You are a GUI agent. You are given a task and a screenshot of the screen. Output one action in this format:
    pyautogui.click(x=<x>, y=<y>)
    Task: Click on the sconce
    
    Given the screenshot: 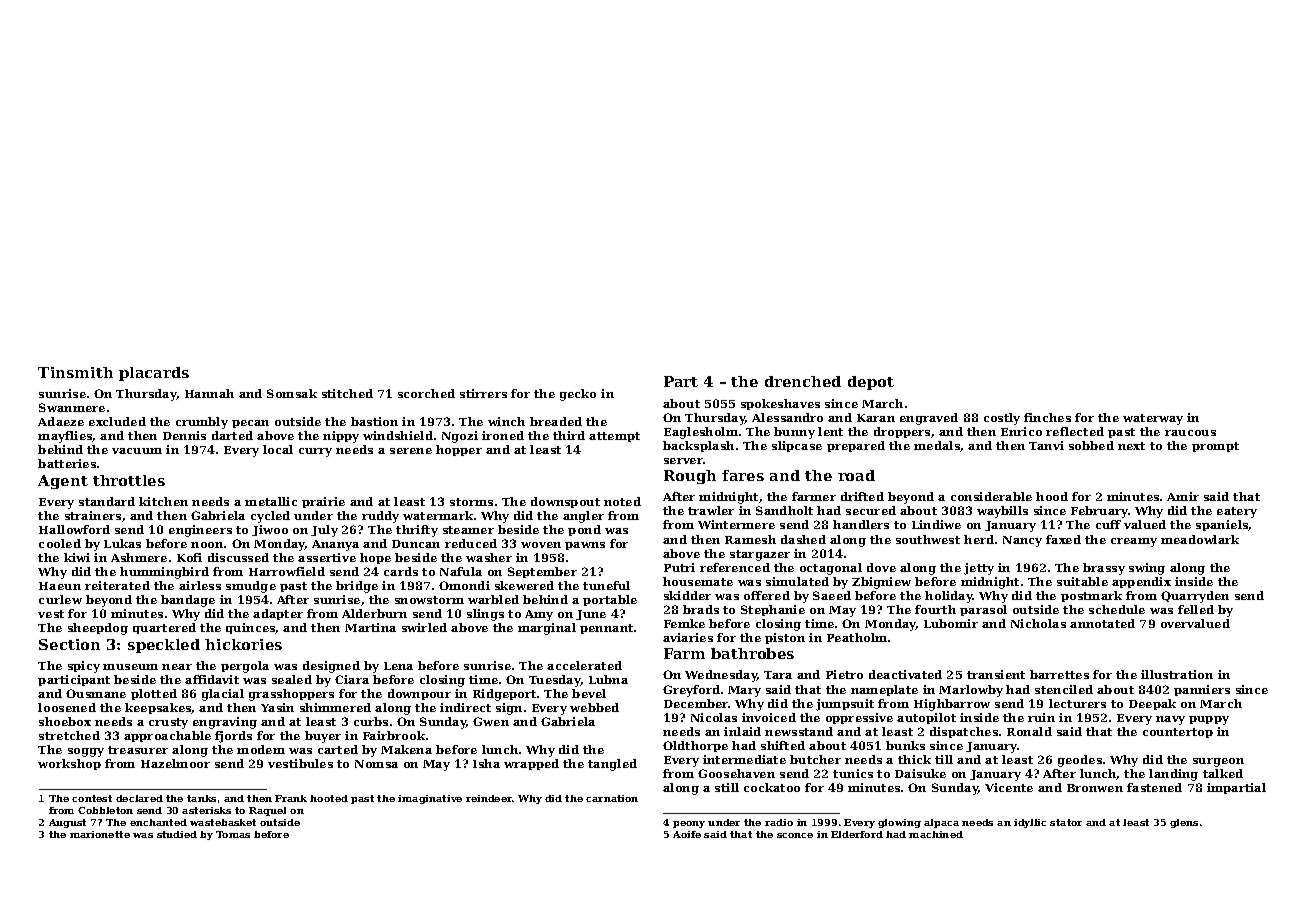 What is the action you would take?
    pyautogui.click(x=795, y=835)
